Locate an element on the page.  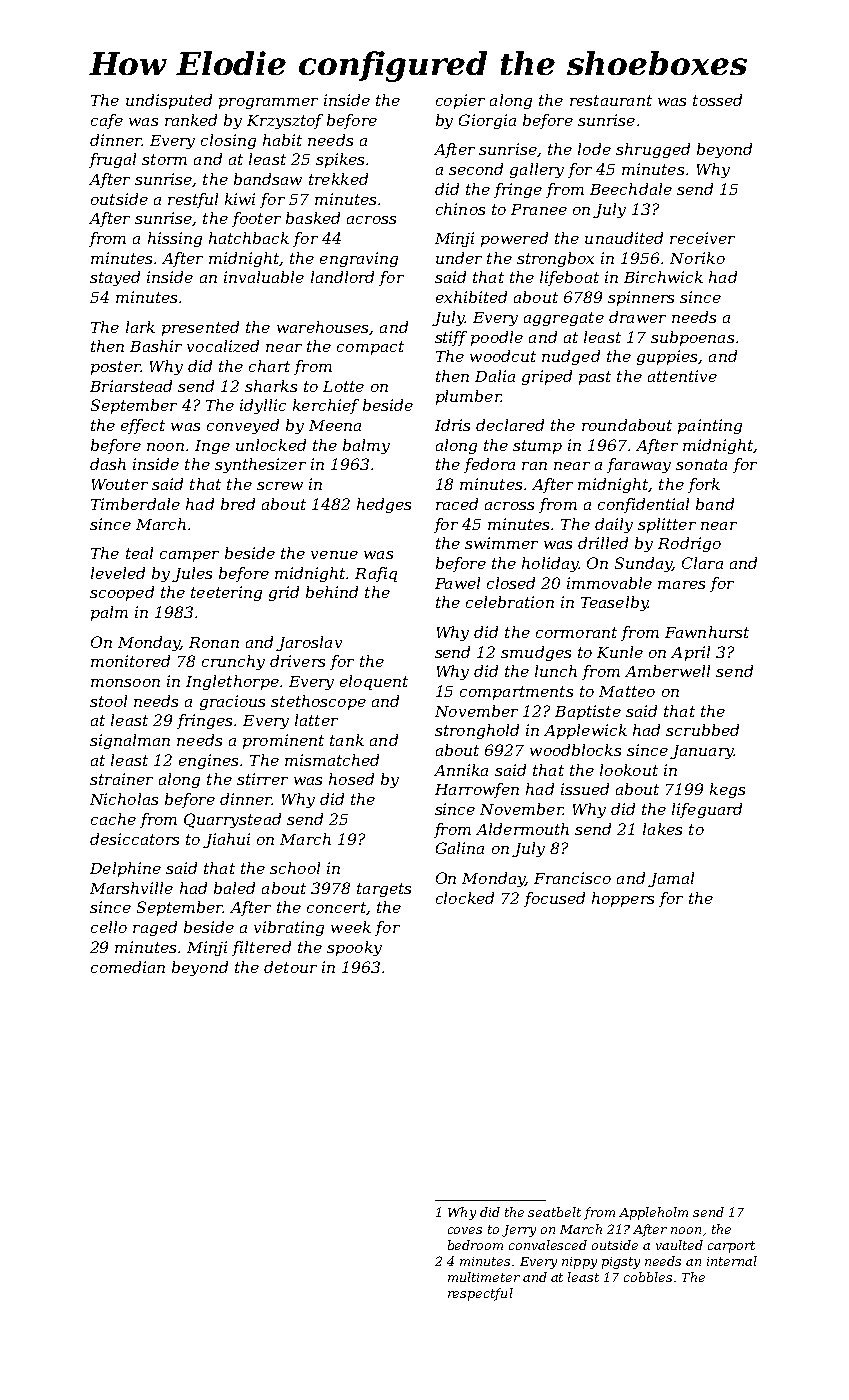
restaurant is located at coordinates (611, 100).
